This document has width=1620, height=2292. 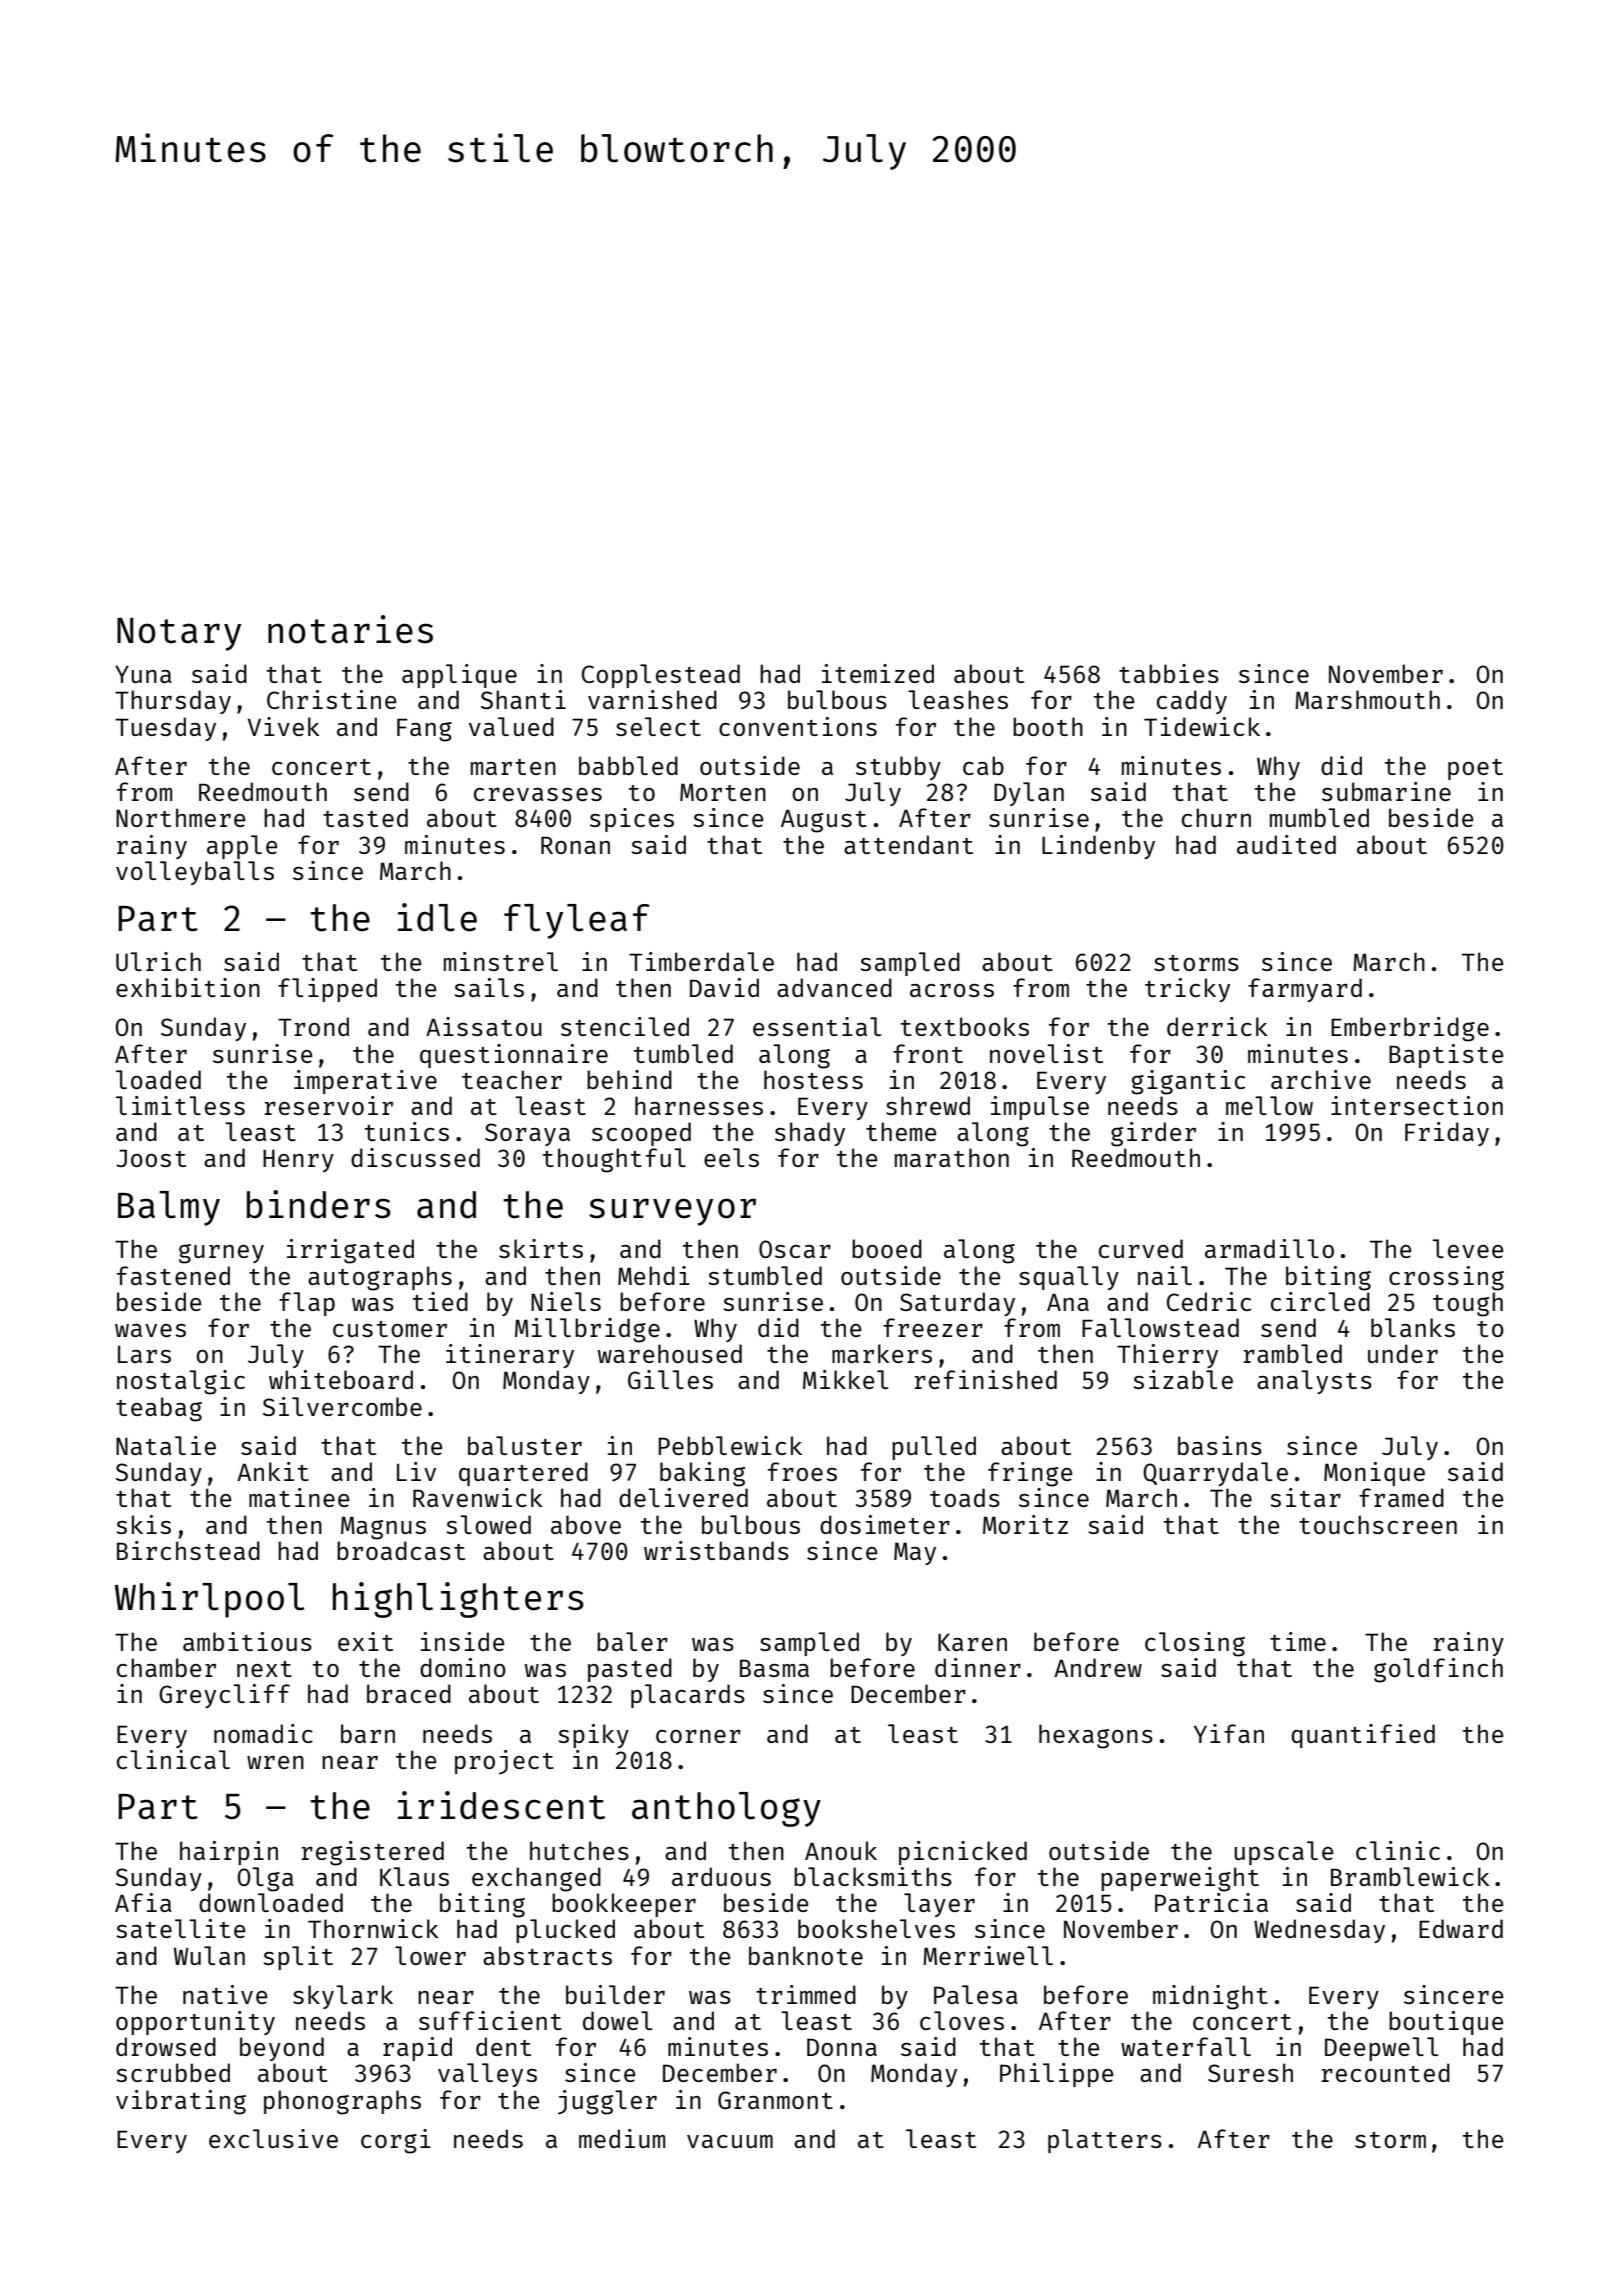 I want to click on flyleaf, so click(x=577, y=921).
